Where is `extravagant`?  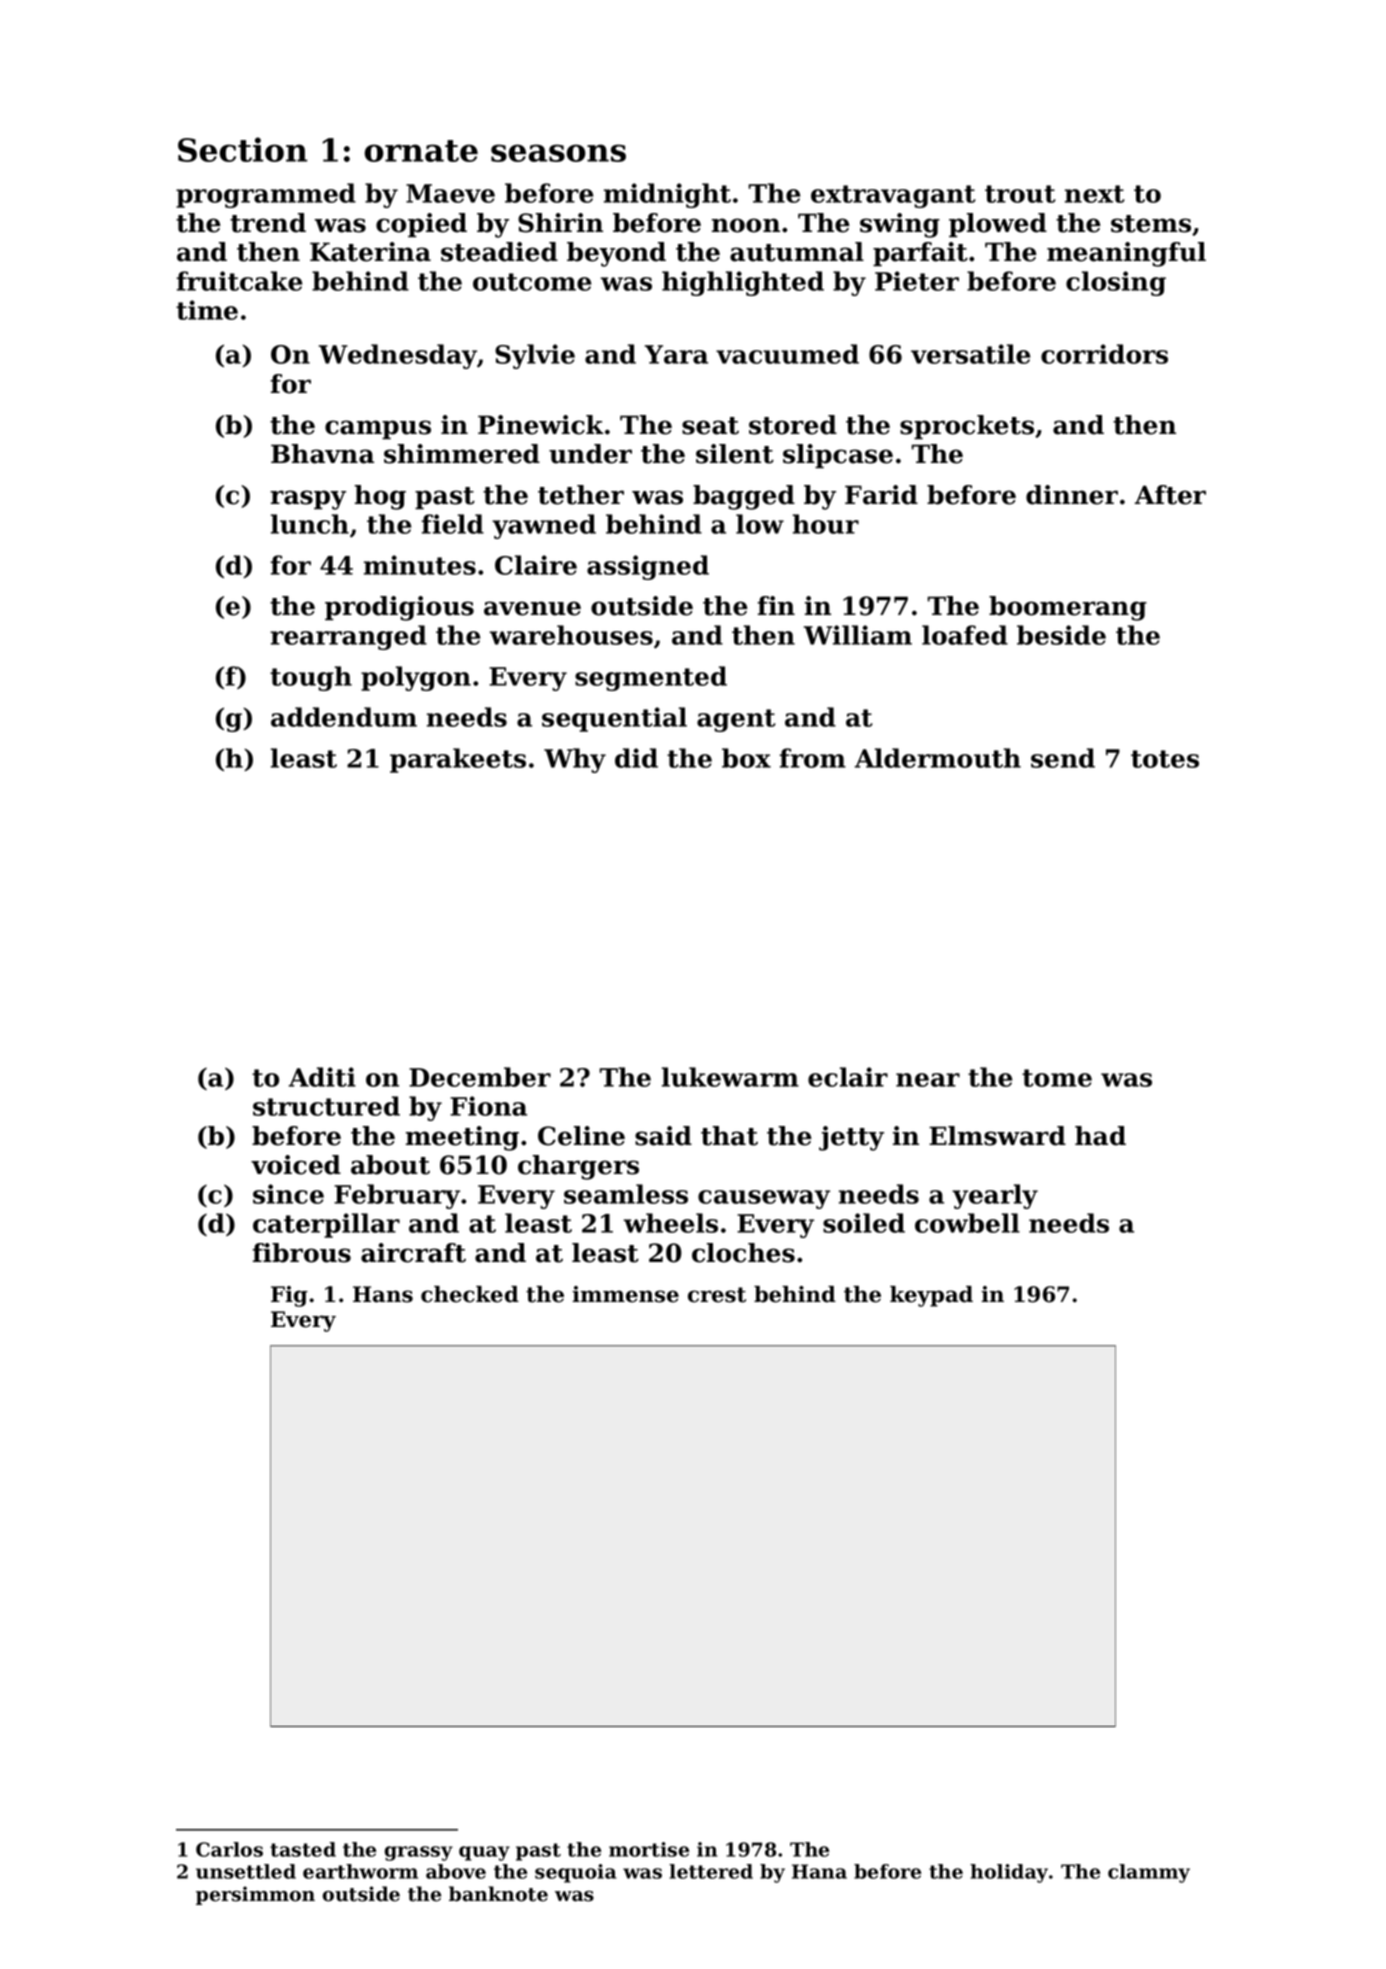
extravagant is located at coordinates (893, 196).
